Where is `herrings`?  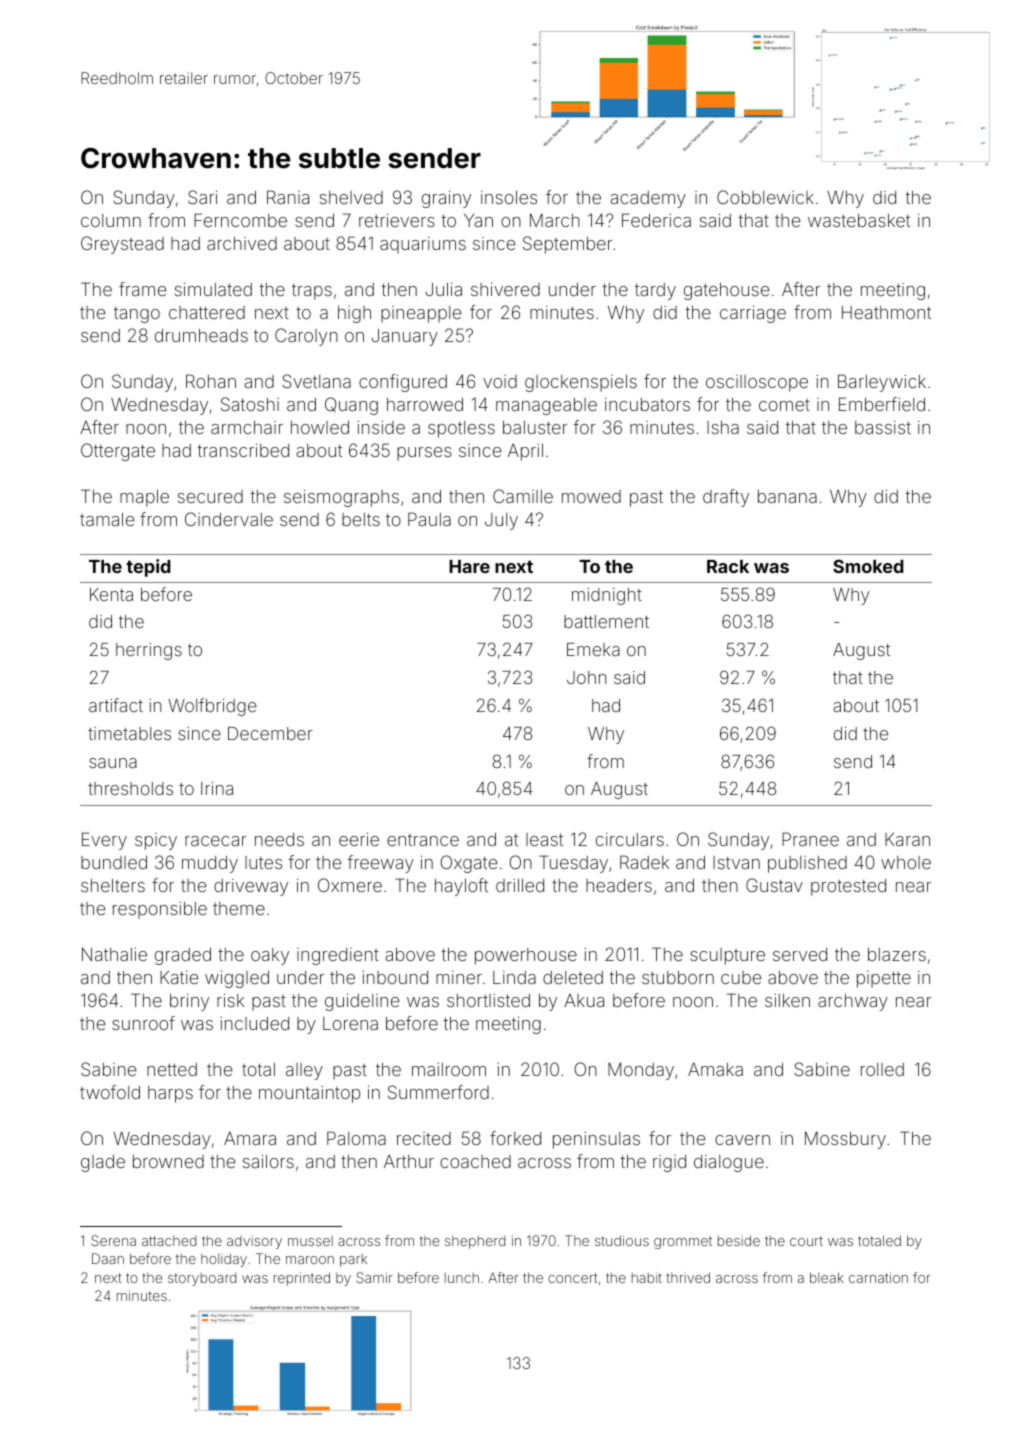 herrings is located at coordinates (149, 651).
